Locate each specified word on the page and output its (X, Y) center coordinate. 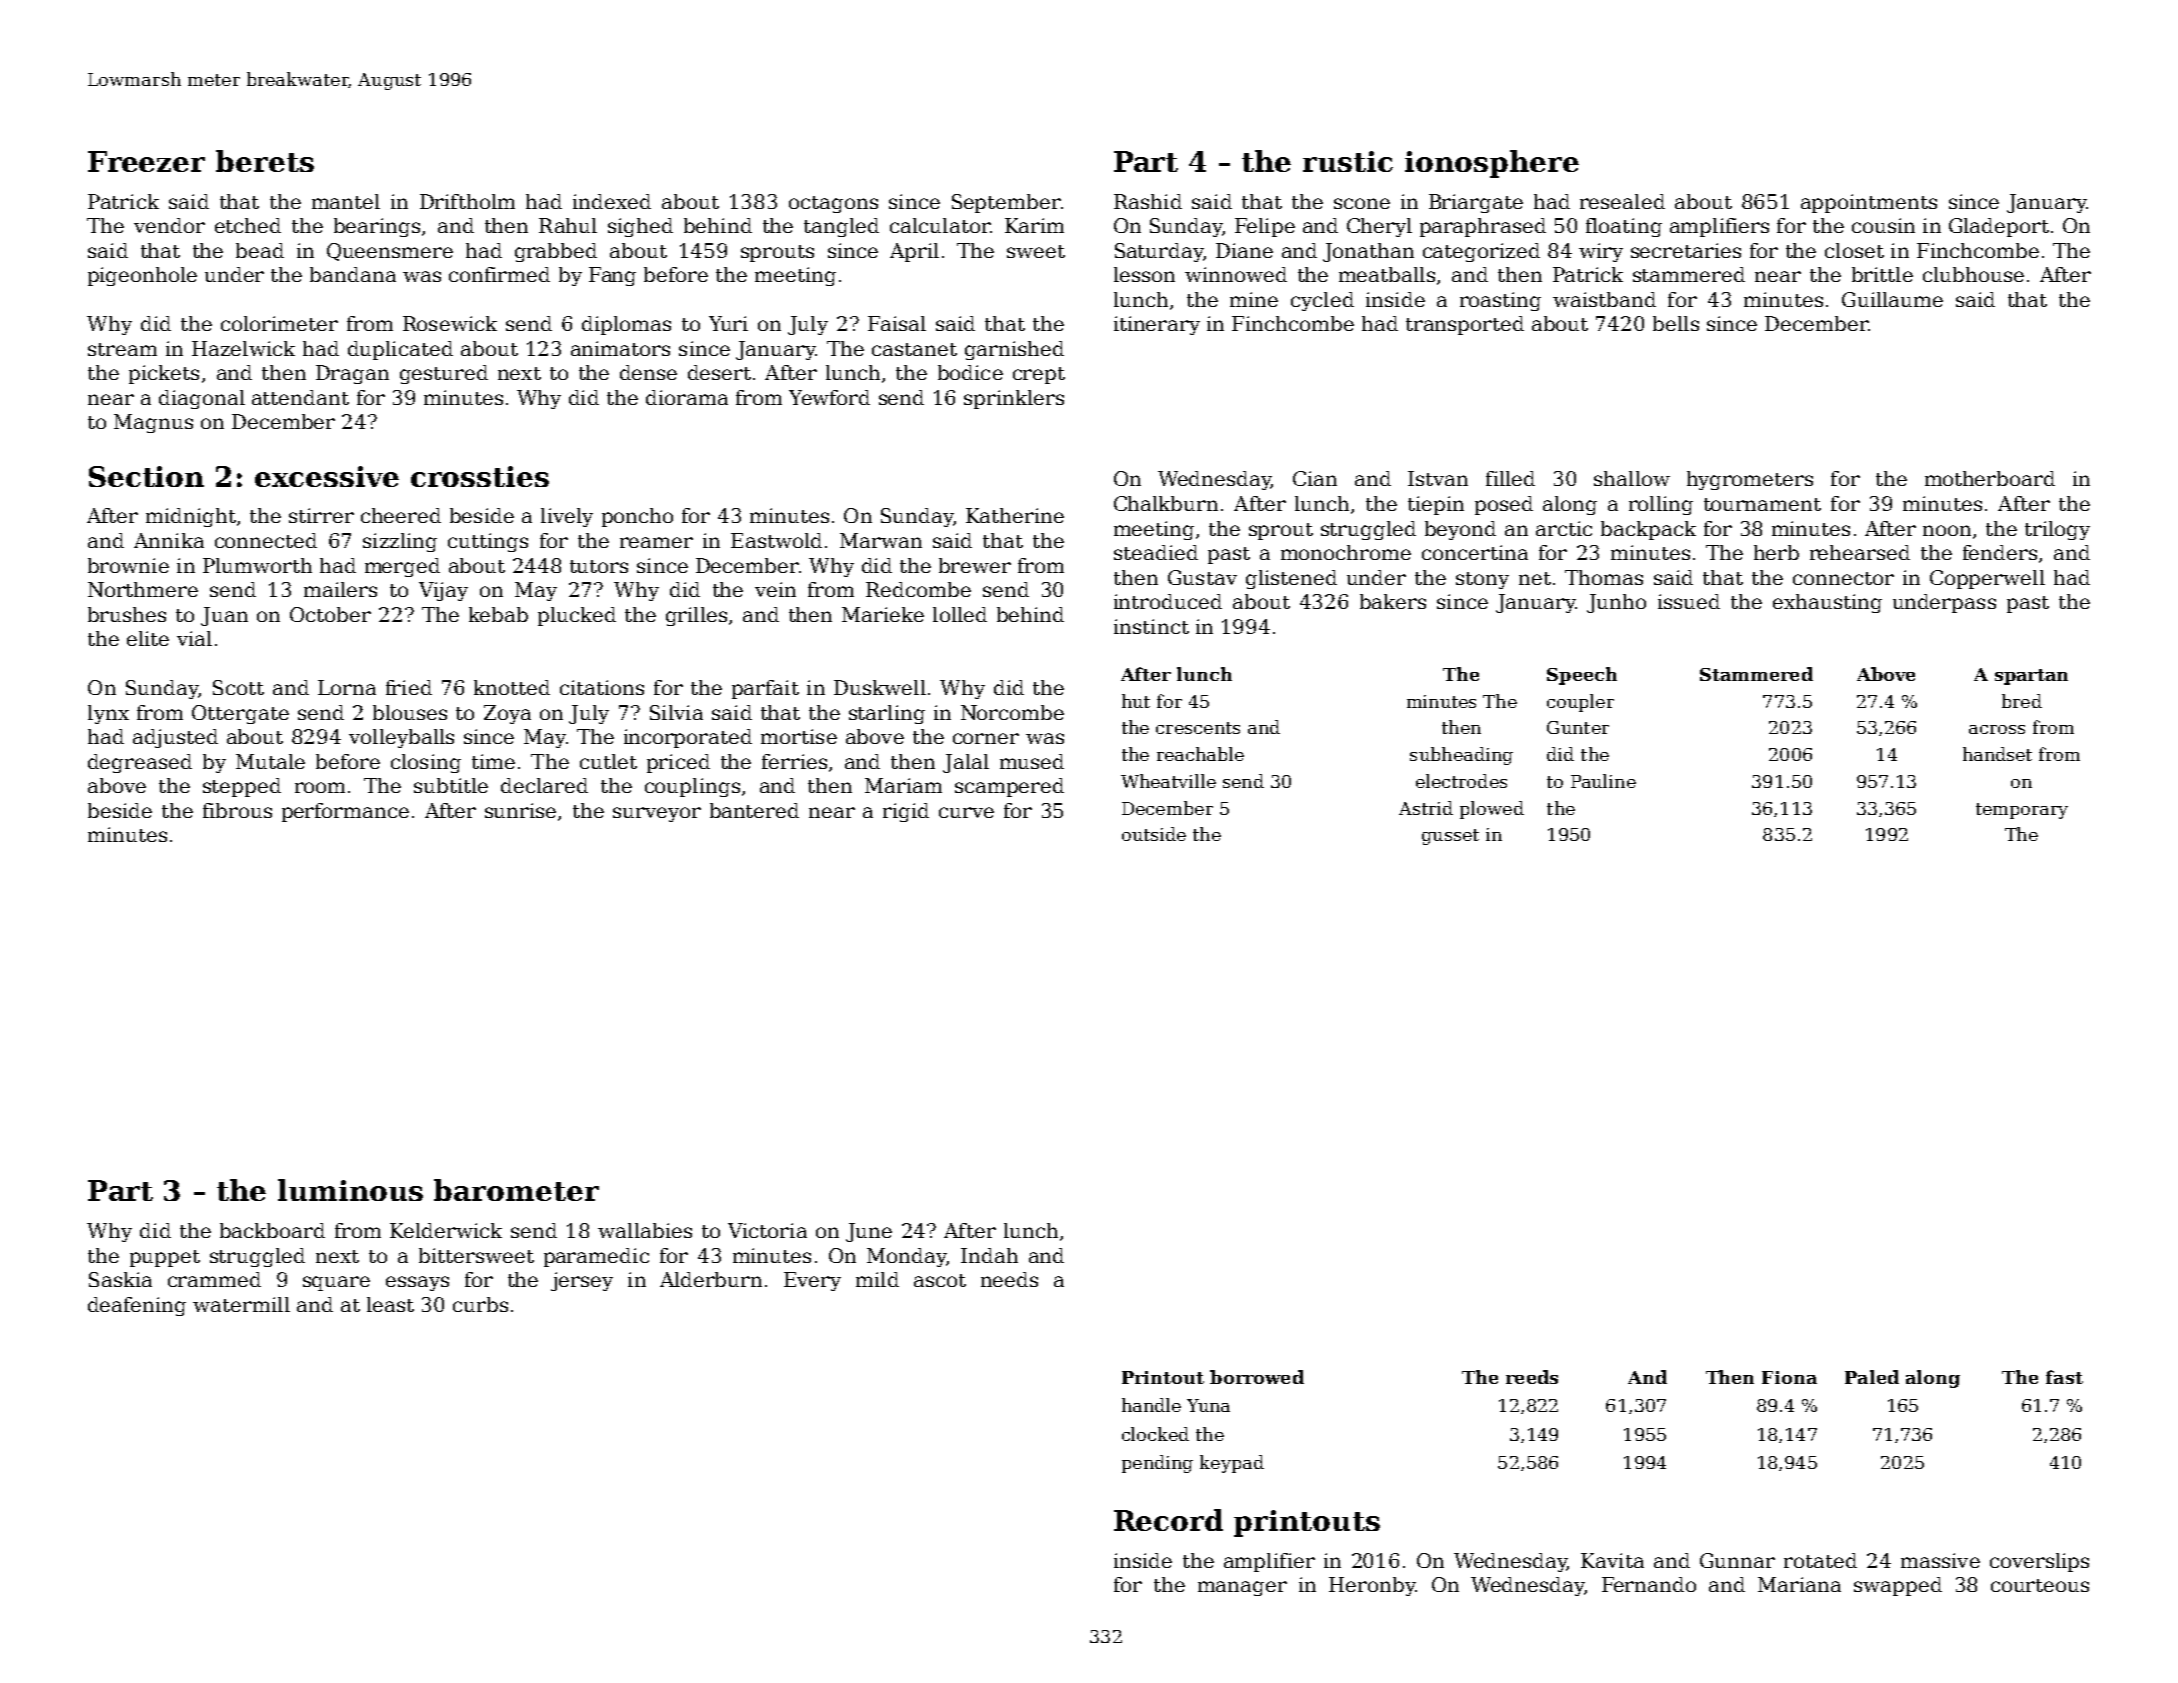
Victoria (767, 1230)
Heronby (1372, 1586)
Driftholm (467, 201)
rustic (1348, 161)
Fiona (1789, 1377)
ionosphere (1492, 164)
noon (1947, 530)
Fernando (1649, 1584)
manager (1242, 1588)
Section (146, 476)
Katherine (1015, 515)
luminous (350, 1190)
